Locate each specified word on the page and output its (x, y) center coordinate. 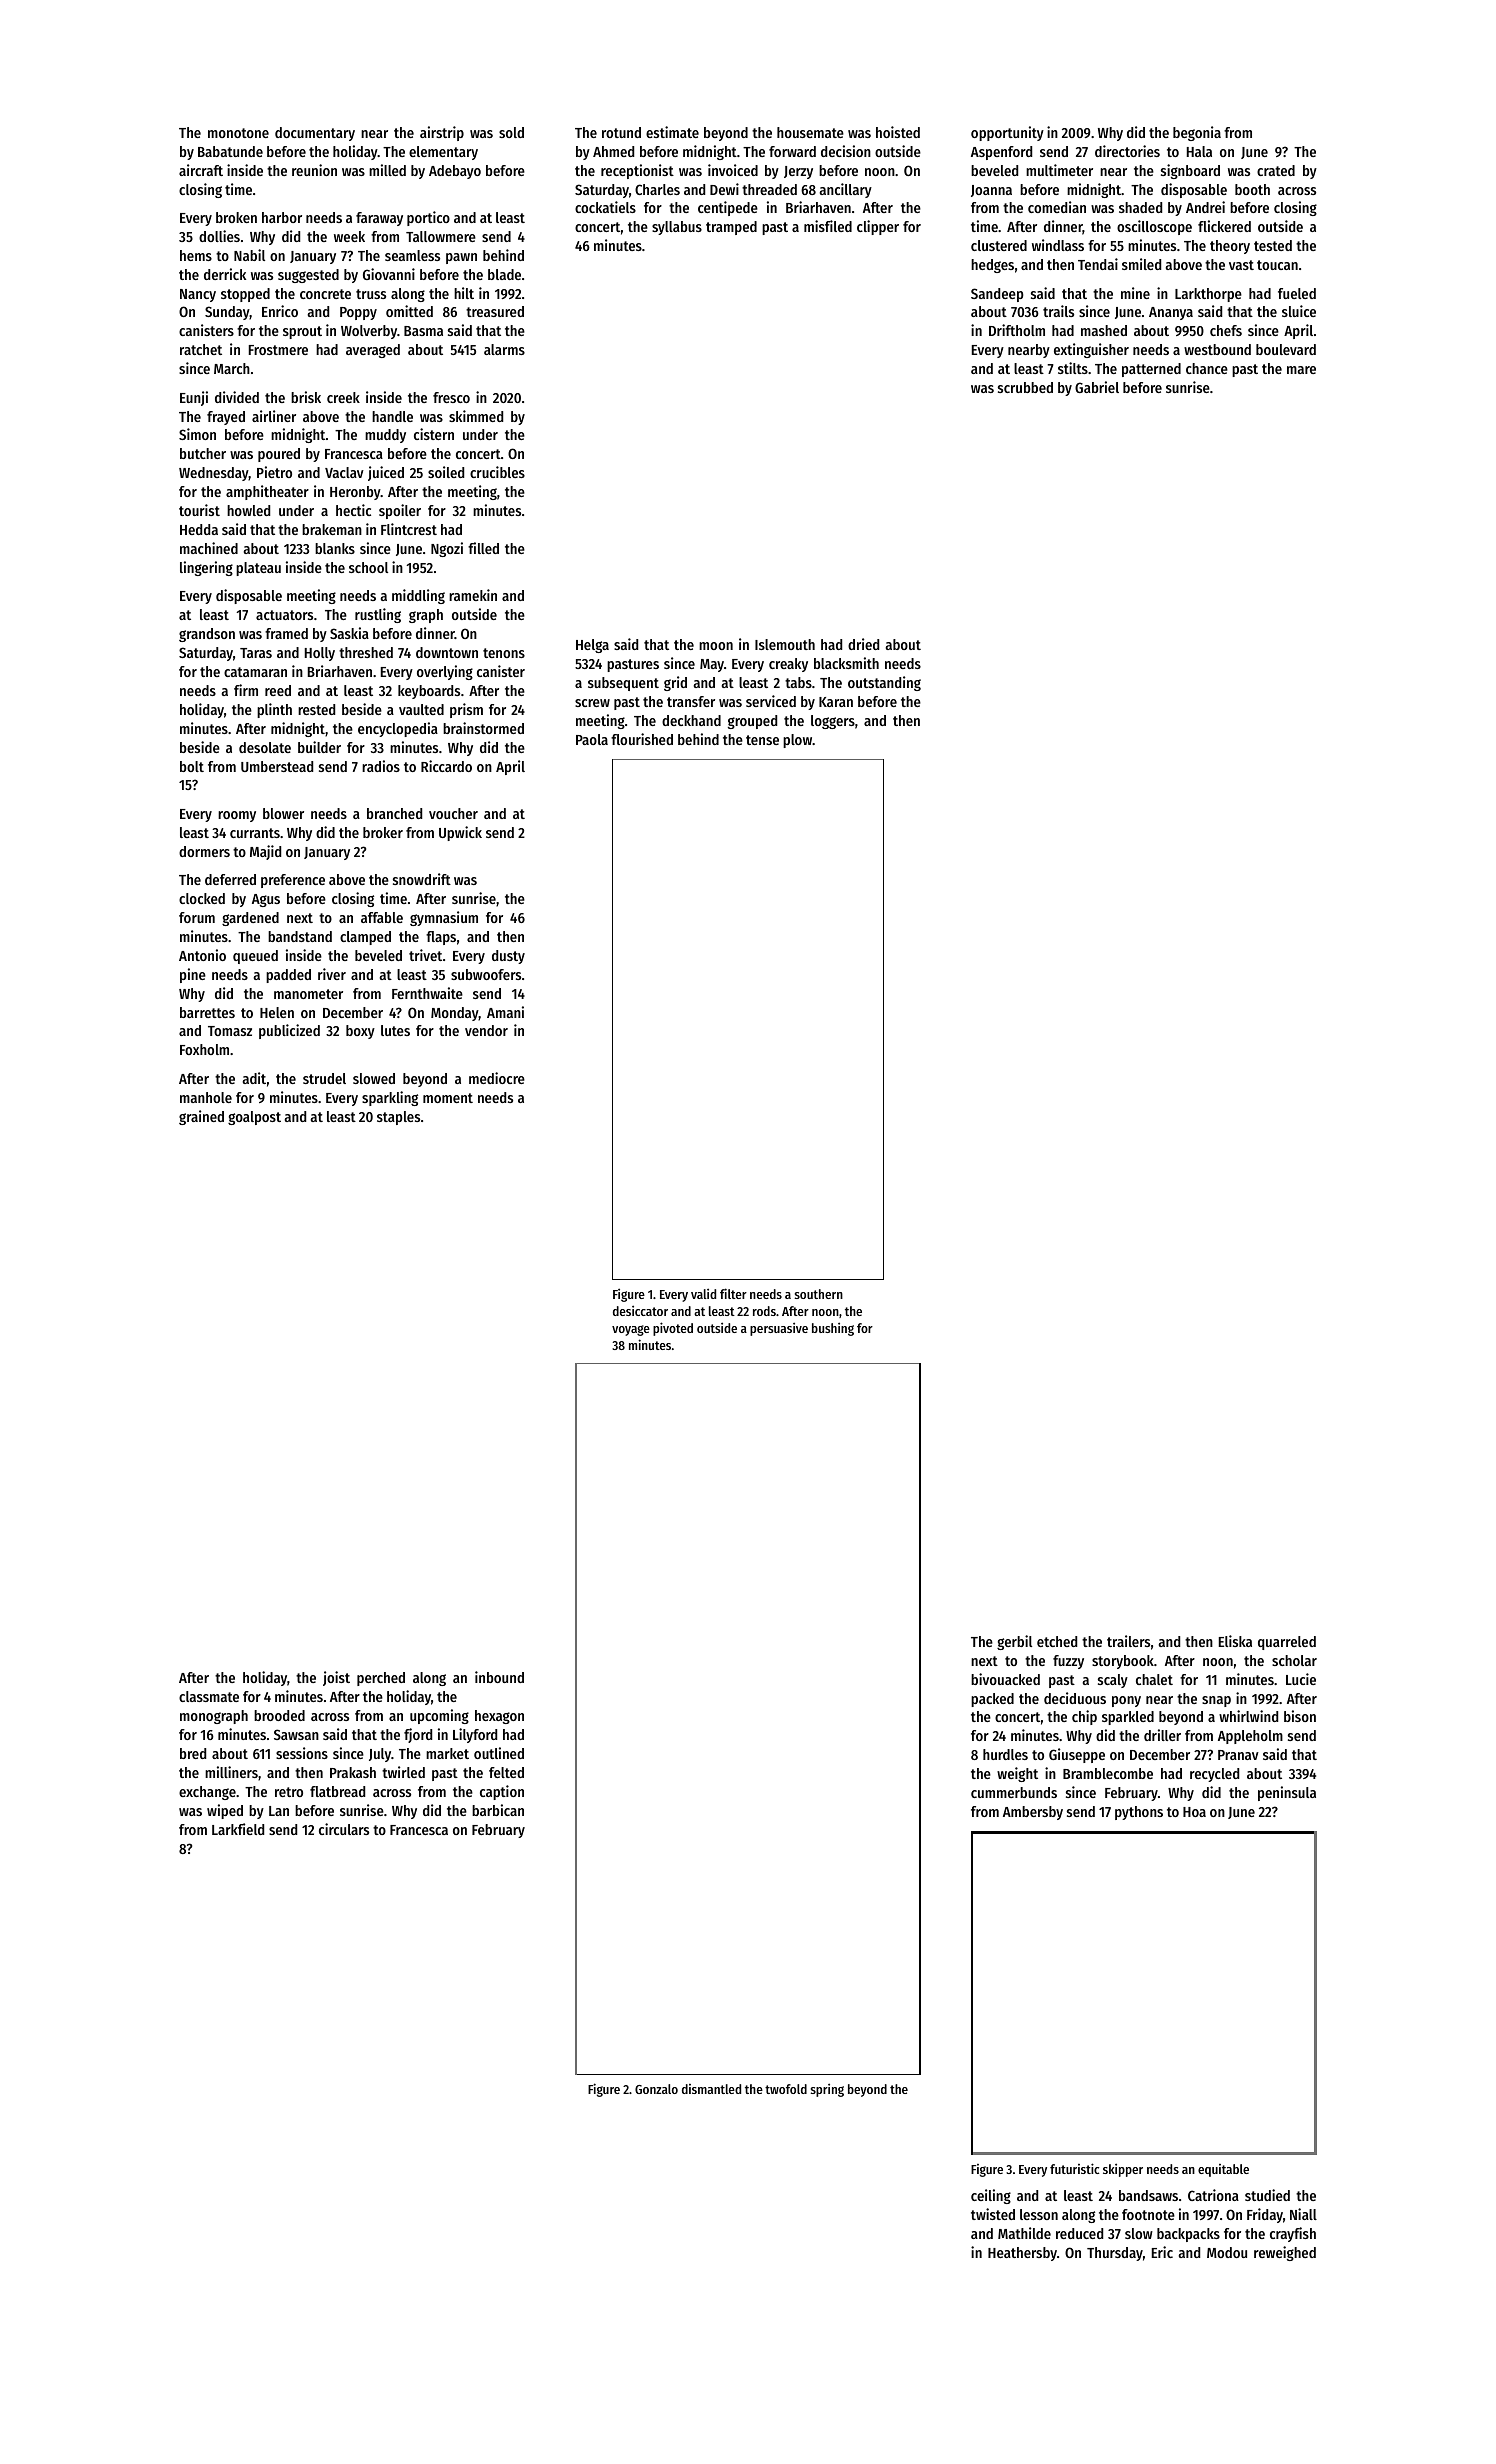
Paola (592, 739)
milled (387, 170)
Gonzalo (656, 2089)
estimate (672, 132)
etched (1057, 1641)
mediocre (497, 1078)
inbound (499, 1677)
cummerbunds (1014, 1792)
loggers (833, 722)
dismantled (711, 2089)
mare (1301, 370)
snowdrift (422, 879)
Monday (455, 1014)
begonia (1197, 133)
